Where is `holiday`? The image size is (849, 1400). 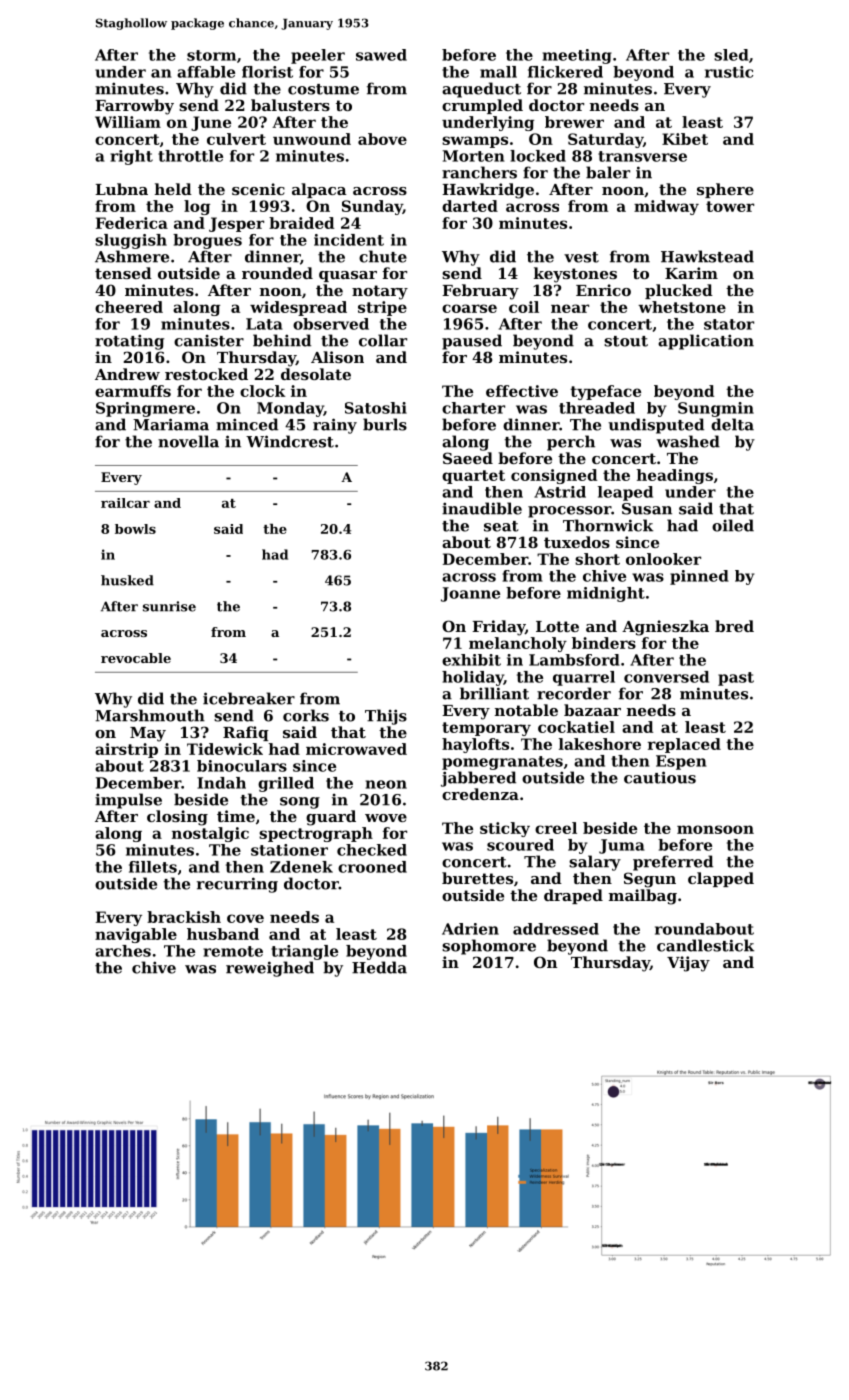 holiday is located at coordinates (473, 678).
